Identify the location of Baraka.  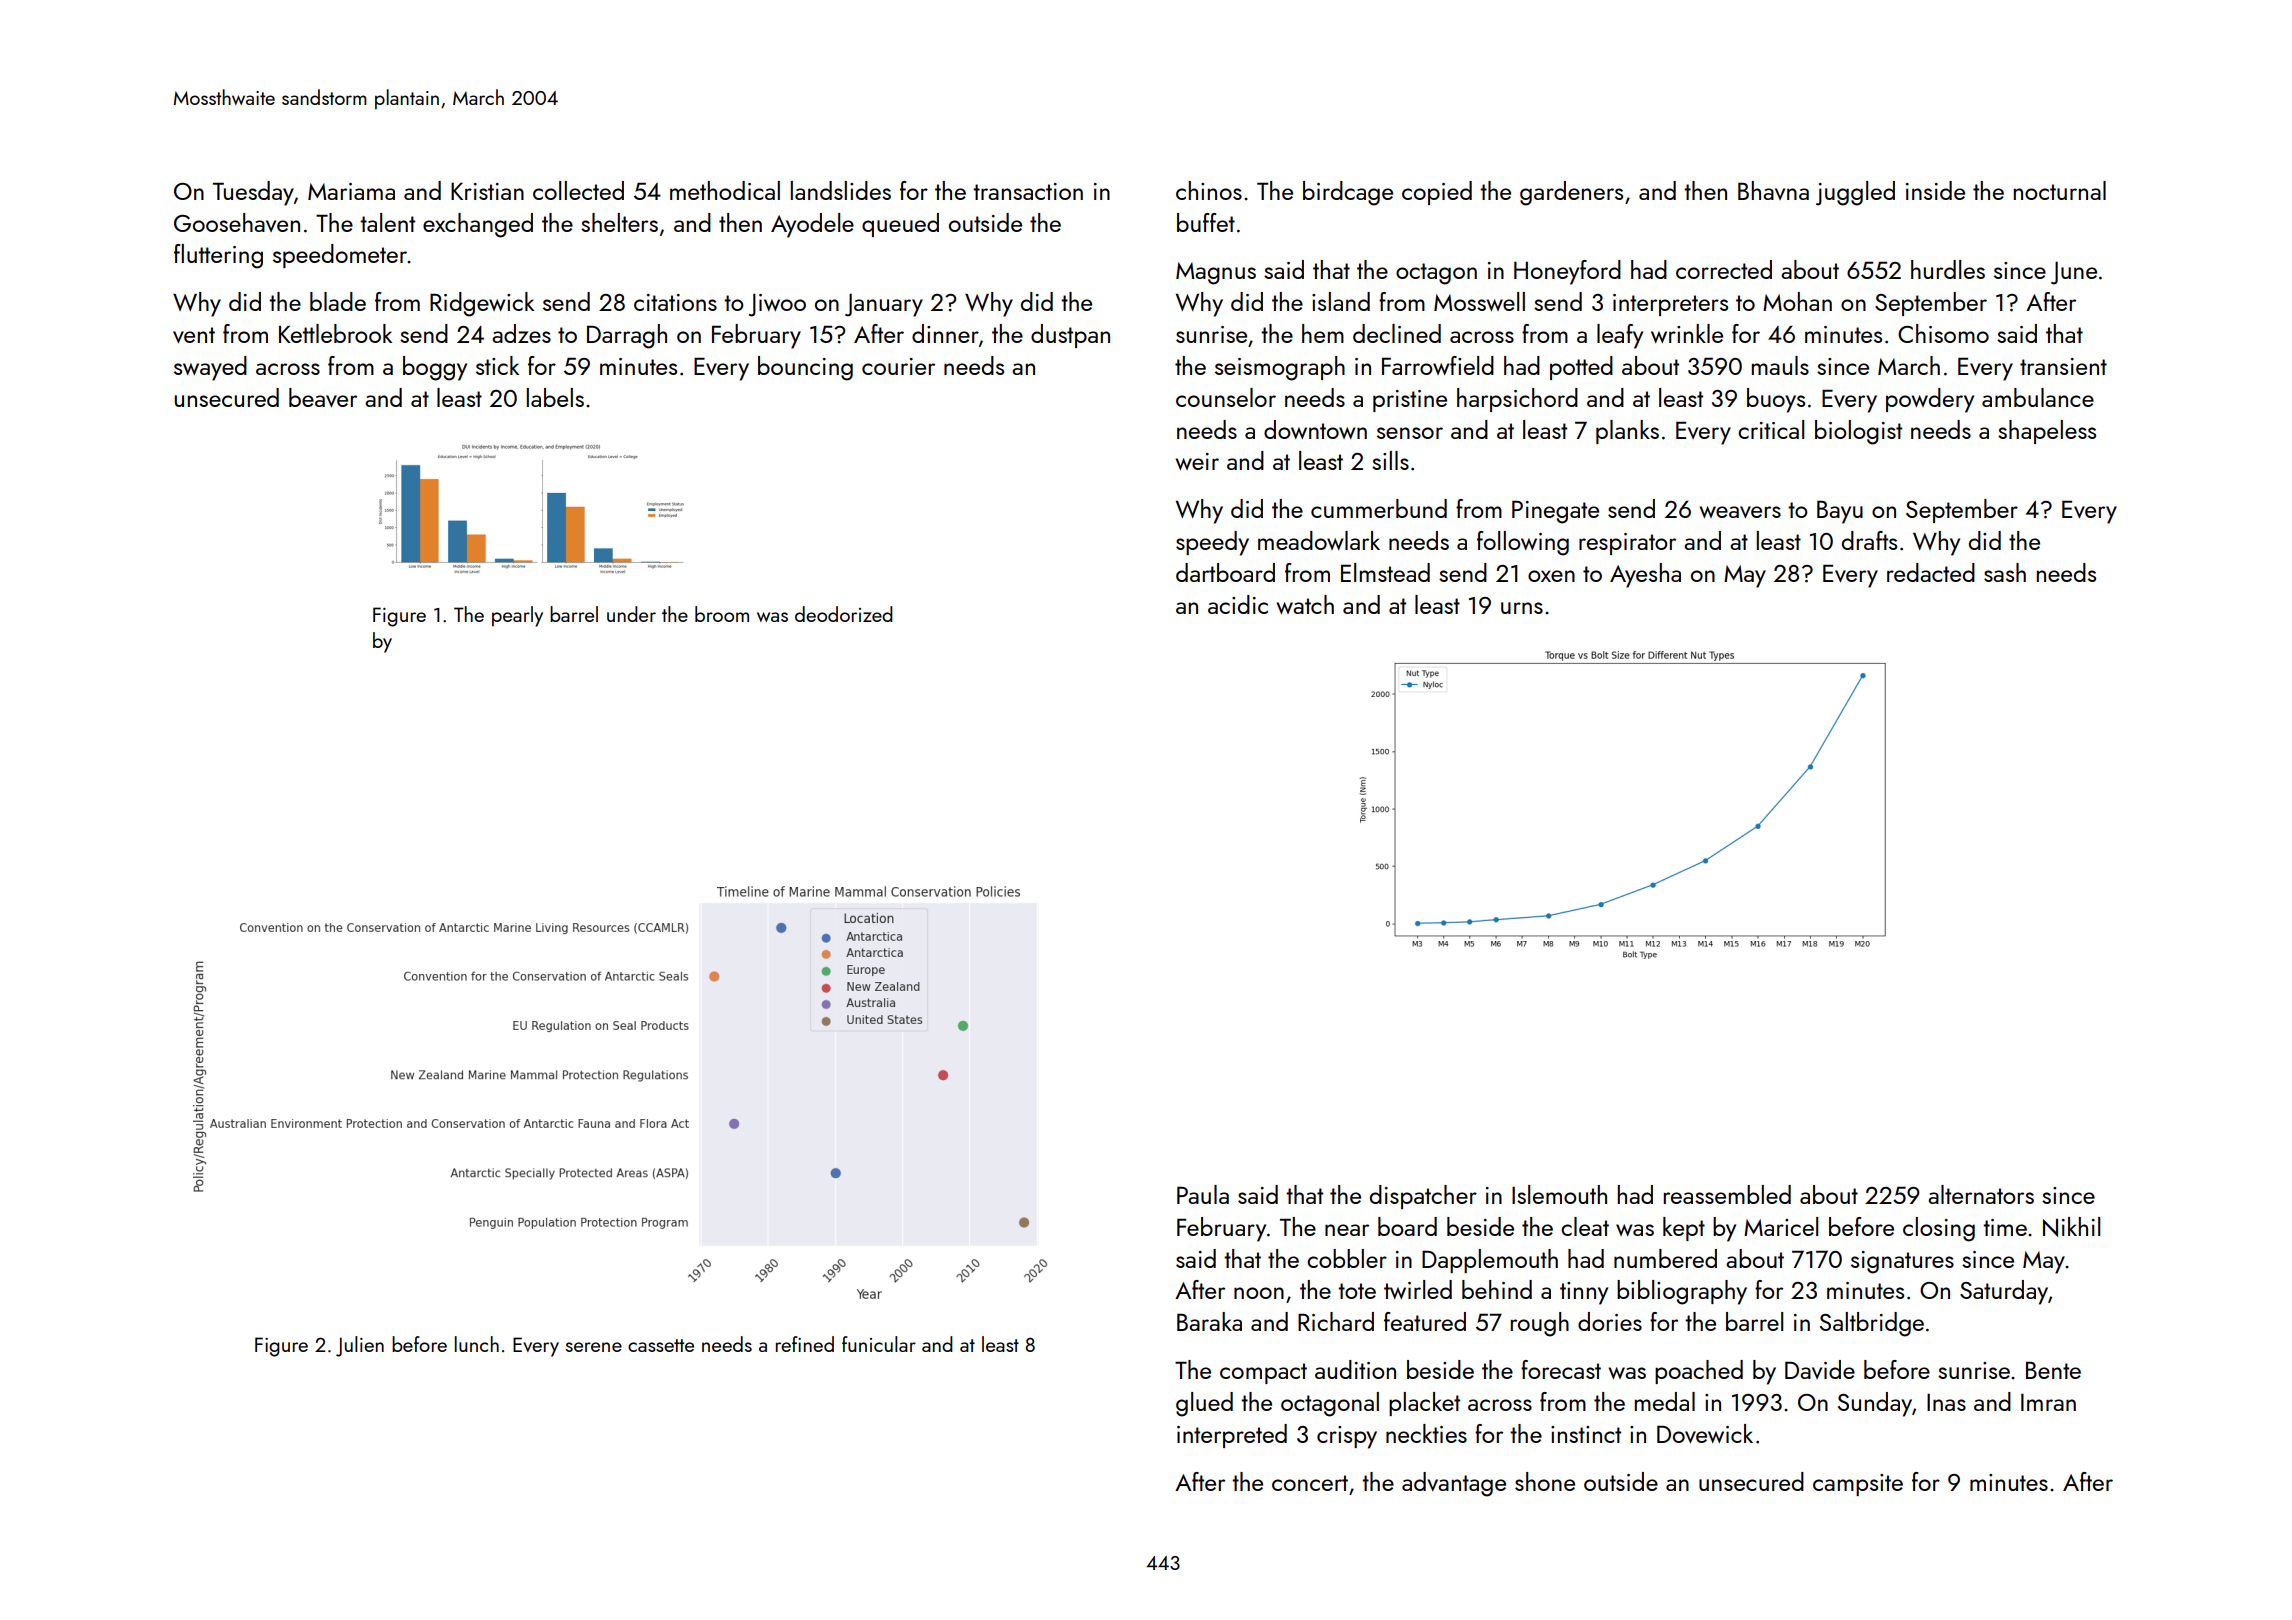
(1209, 1321).
